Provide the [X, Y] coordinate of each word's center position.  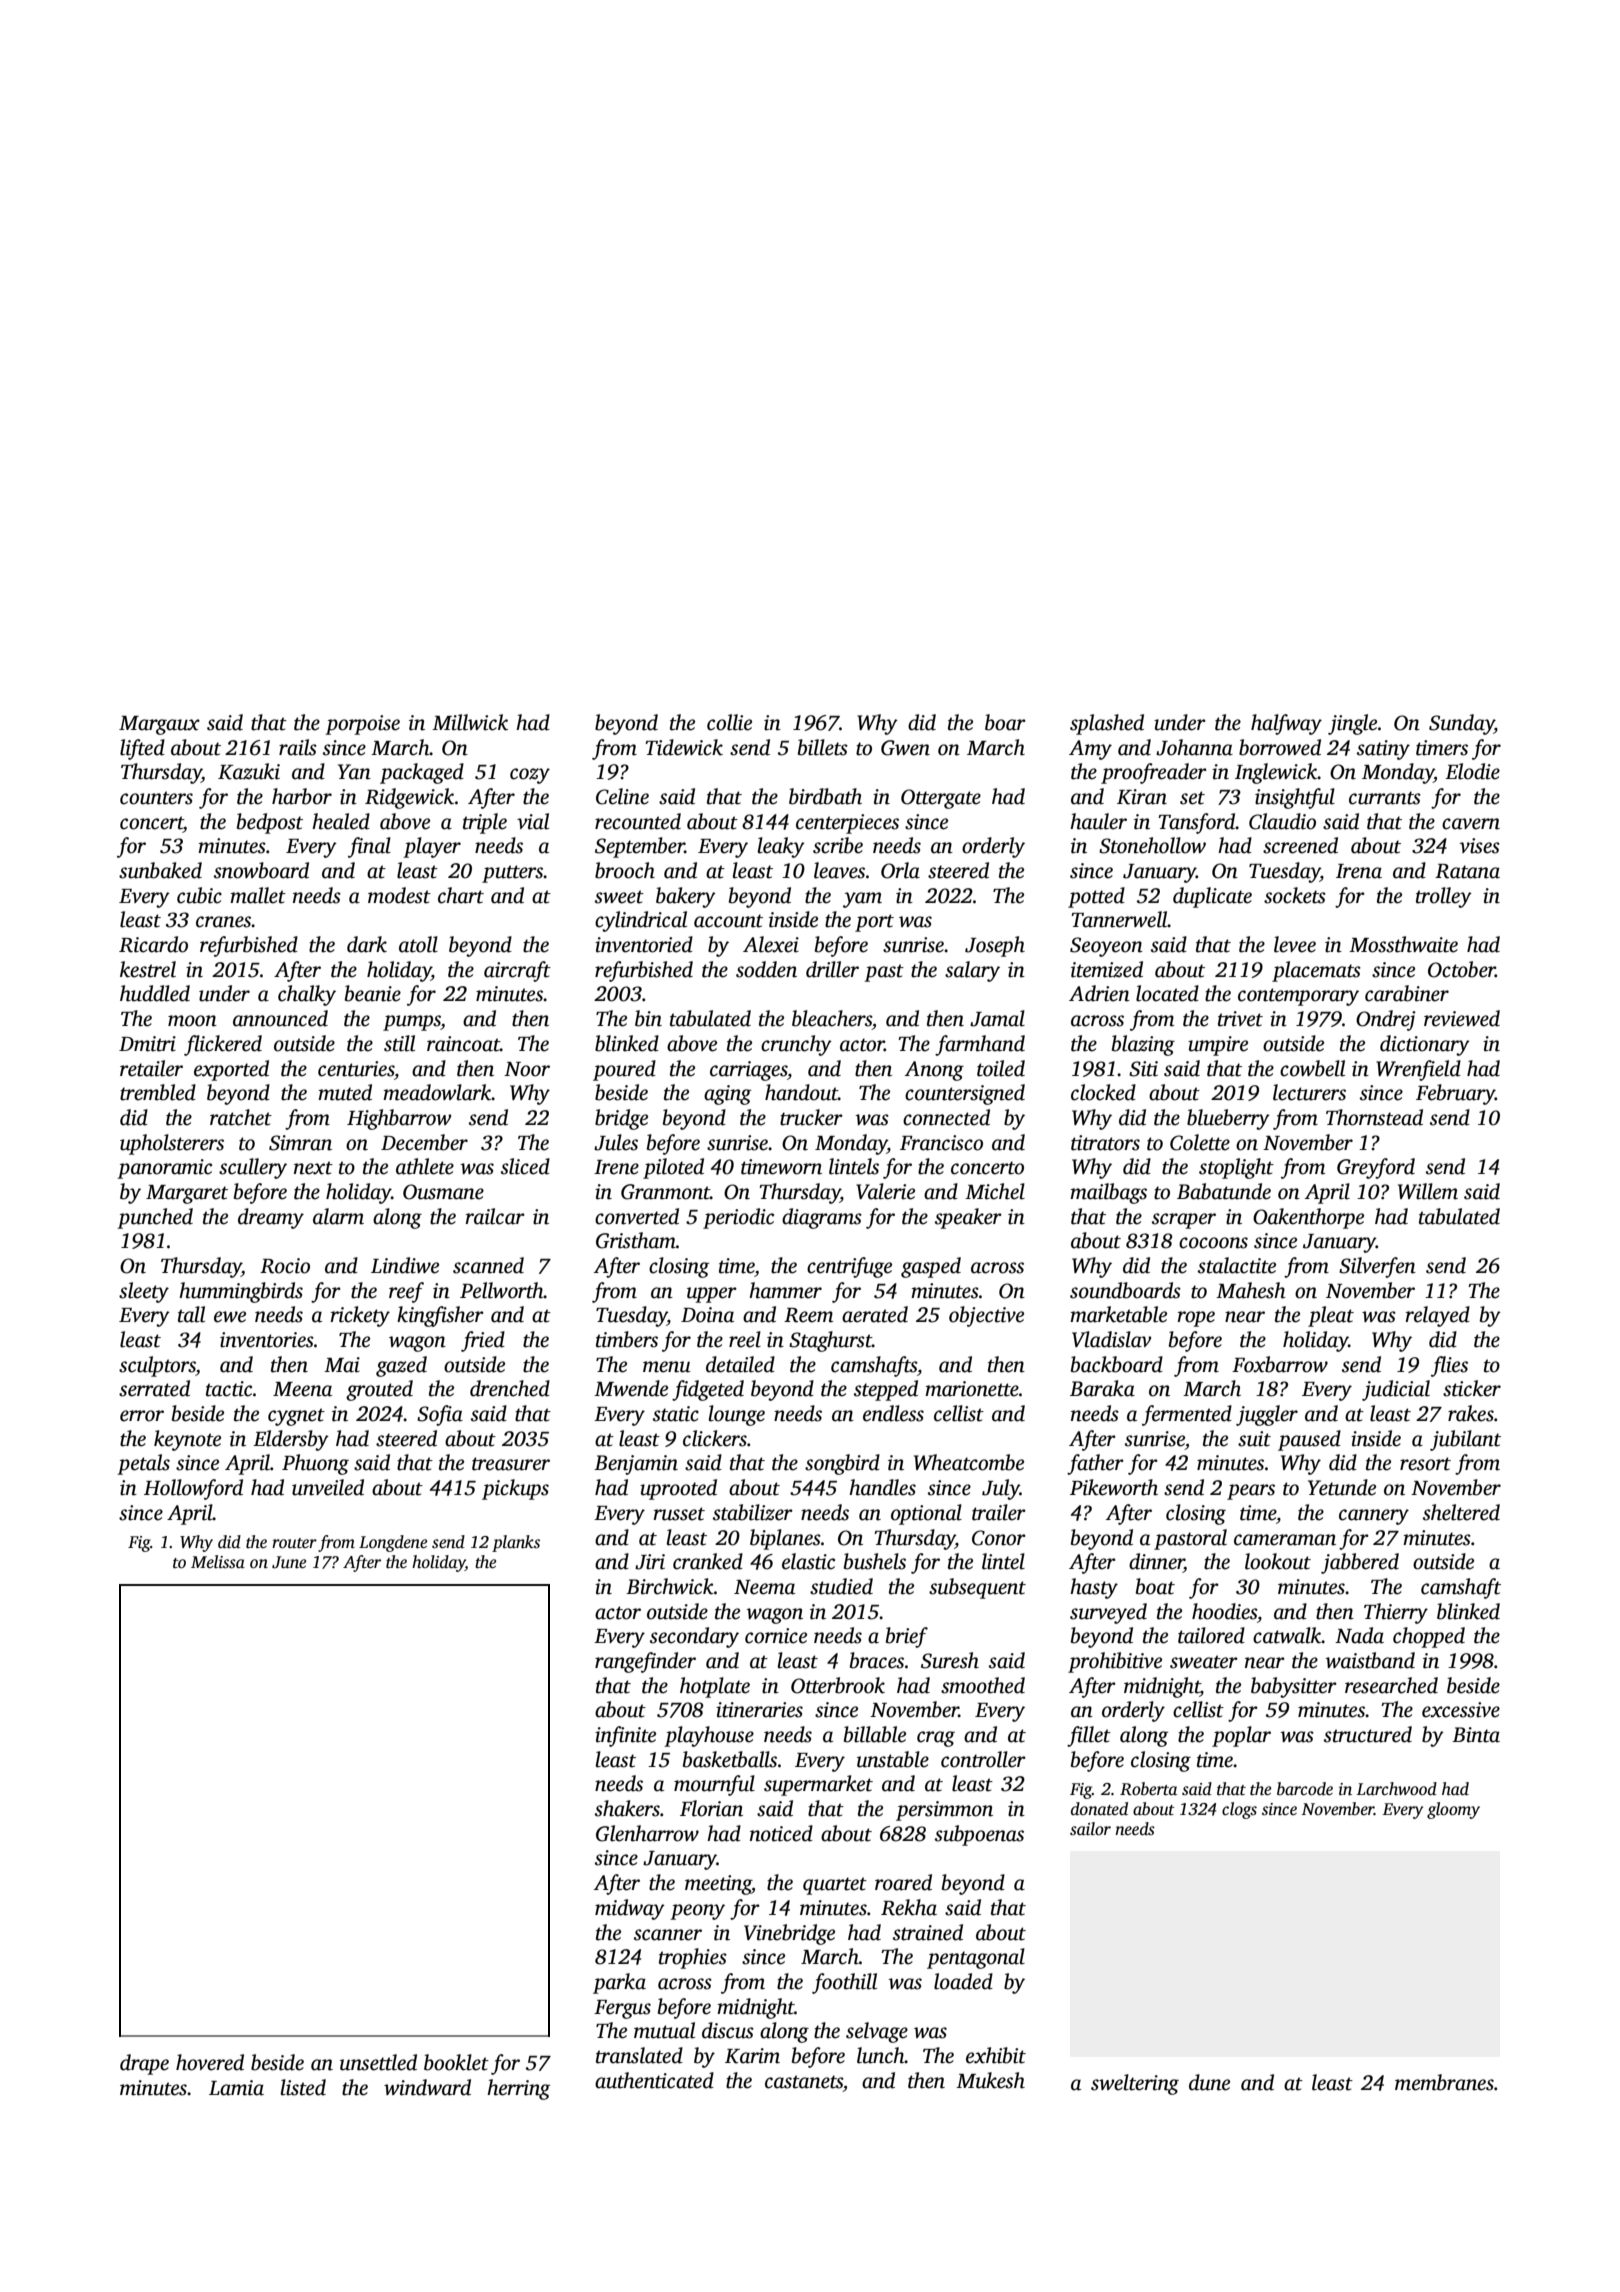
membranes [1444, 2082]
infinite [625, 1736]
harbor [302, 796]
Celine [622, 796]
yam [862, 900]
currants [1385, 798]
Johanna [1194, 747]
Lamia [236, 2088]
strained [928, 1932]
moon [192, 1021]
